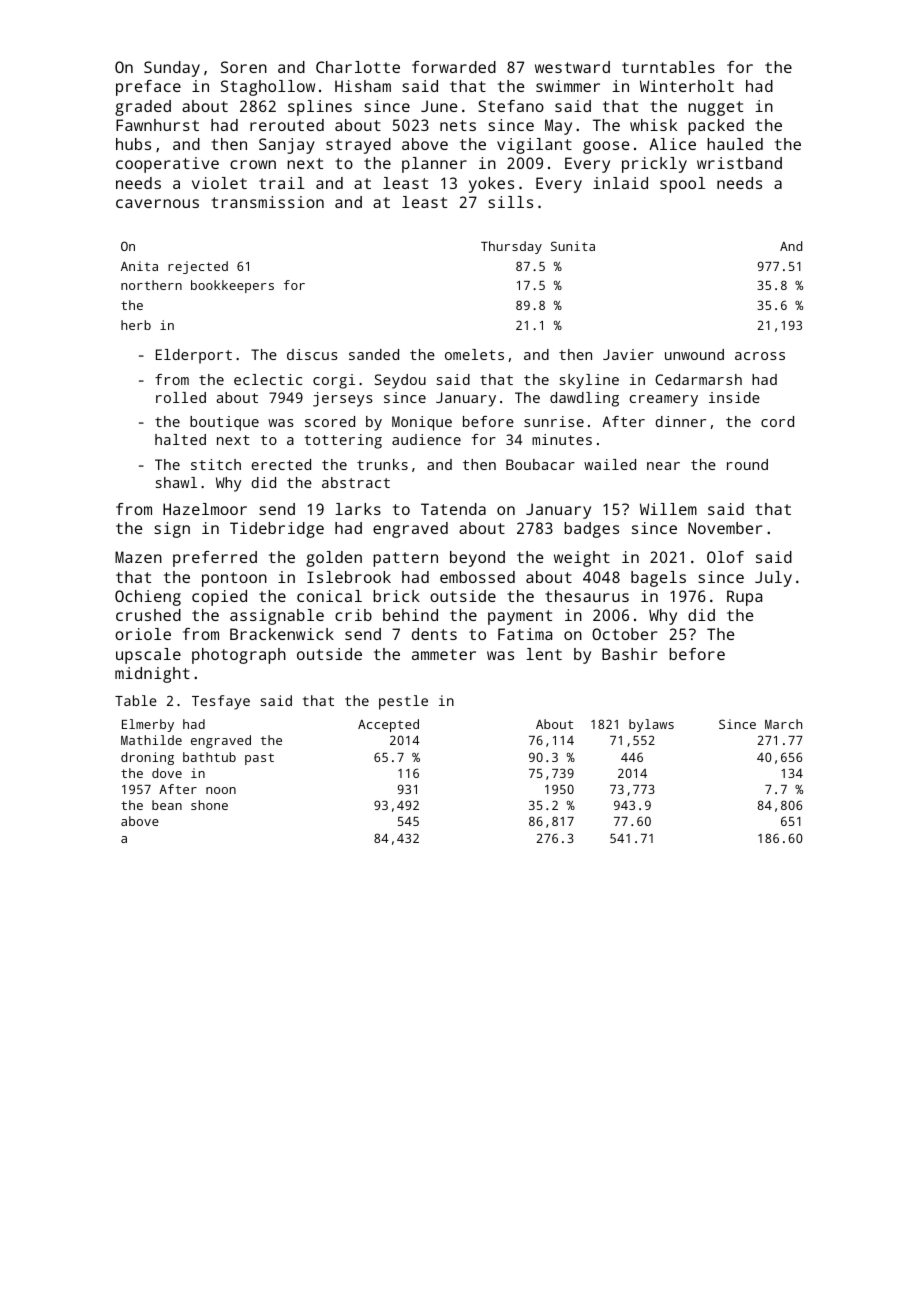  Describe the element at coordinates (773, 579) in the page. I see `July` at that location.
